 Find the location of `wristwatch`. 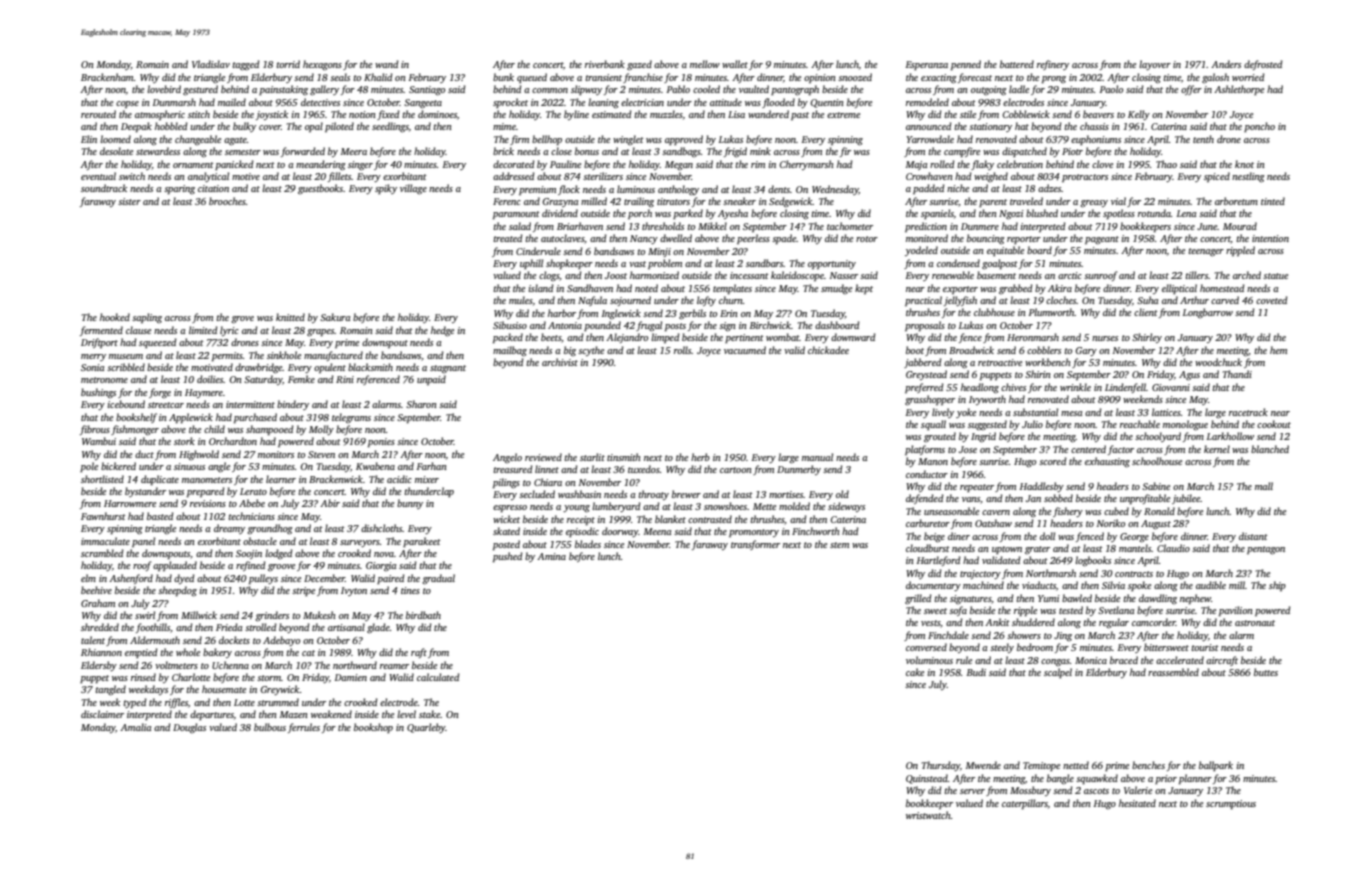

wristwatch is located at coordinates (928, 815).
